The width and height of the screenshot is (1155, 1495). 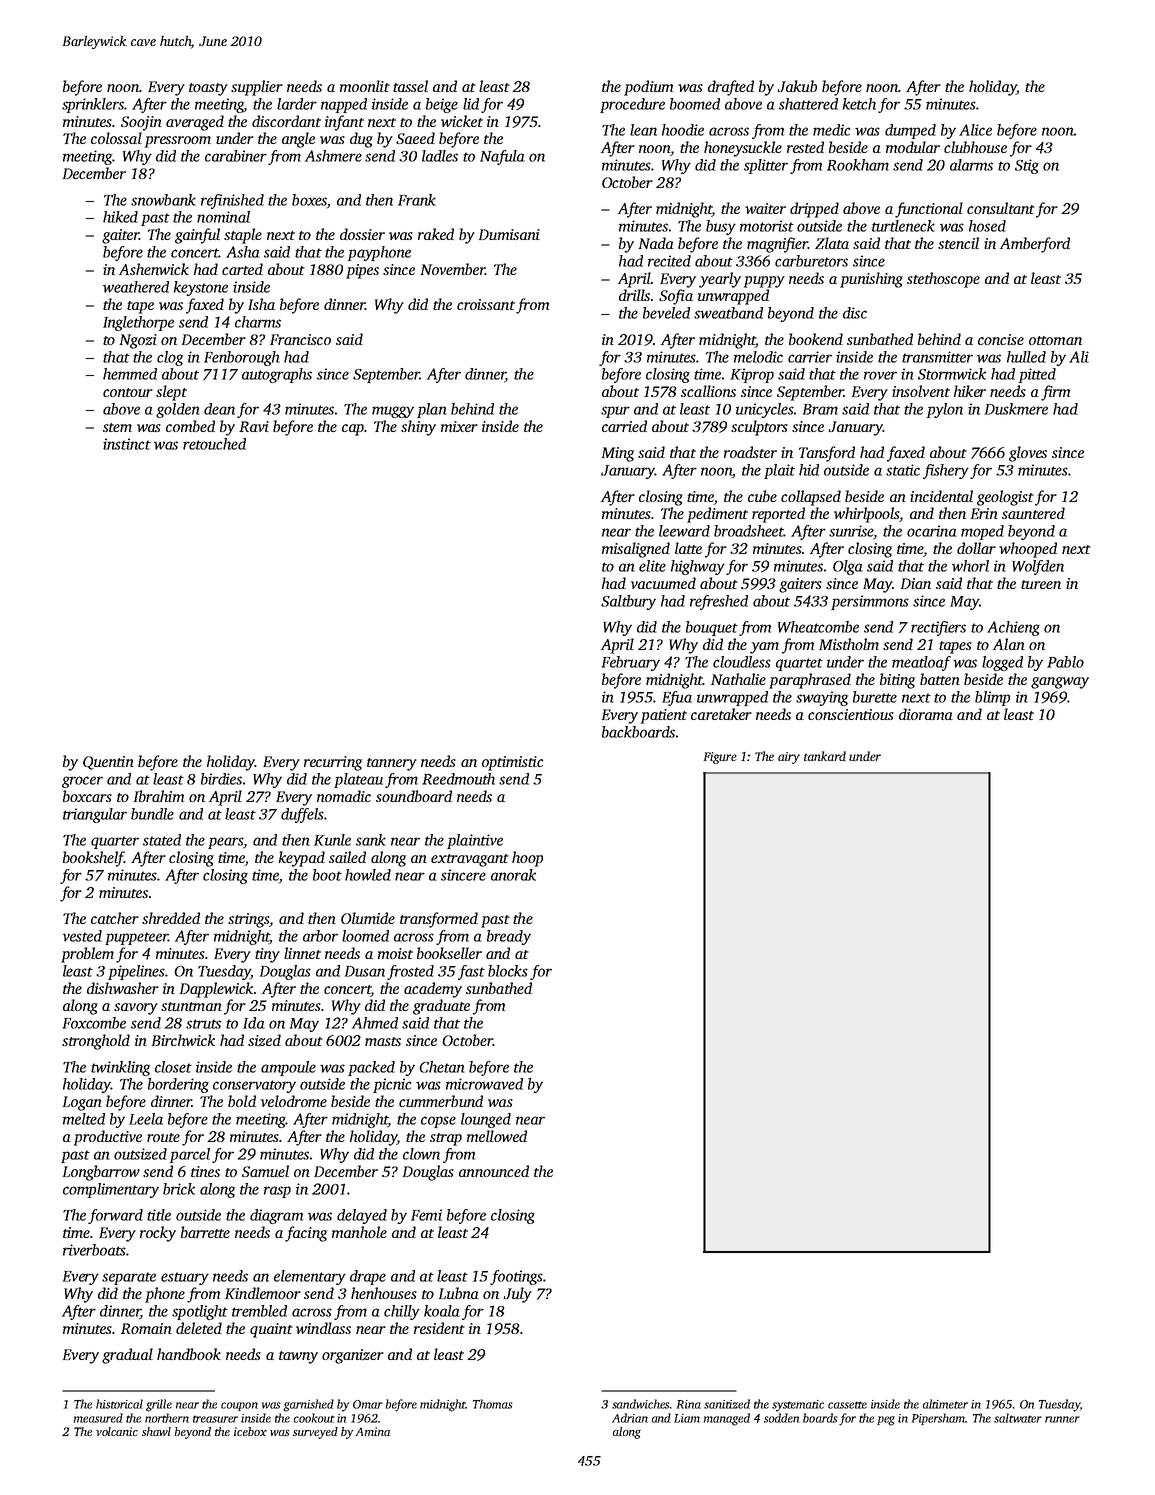 I want to click on anorak, so click(x=513, y=875).
